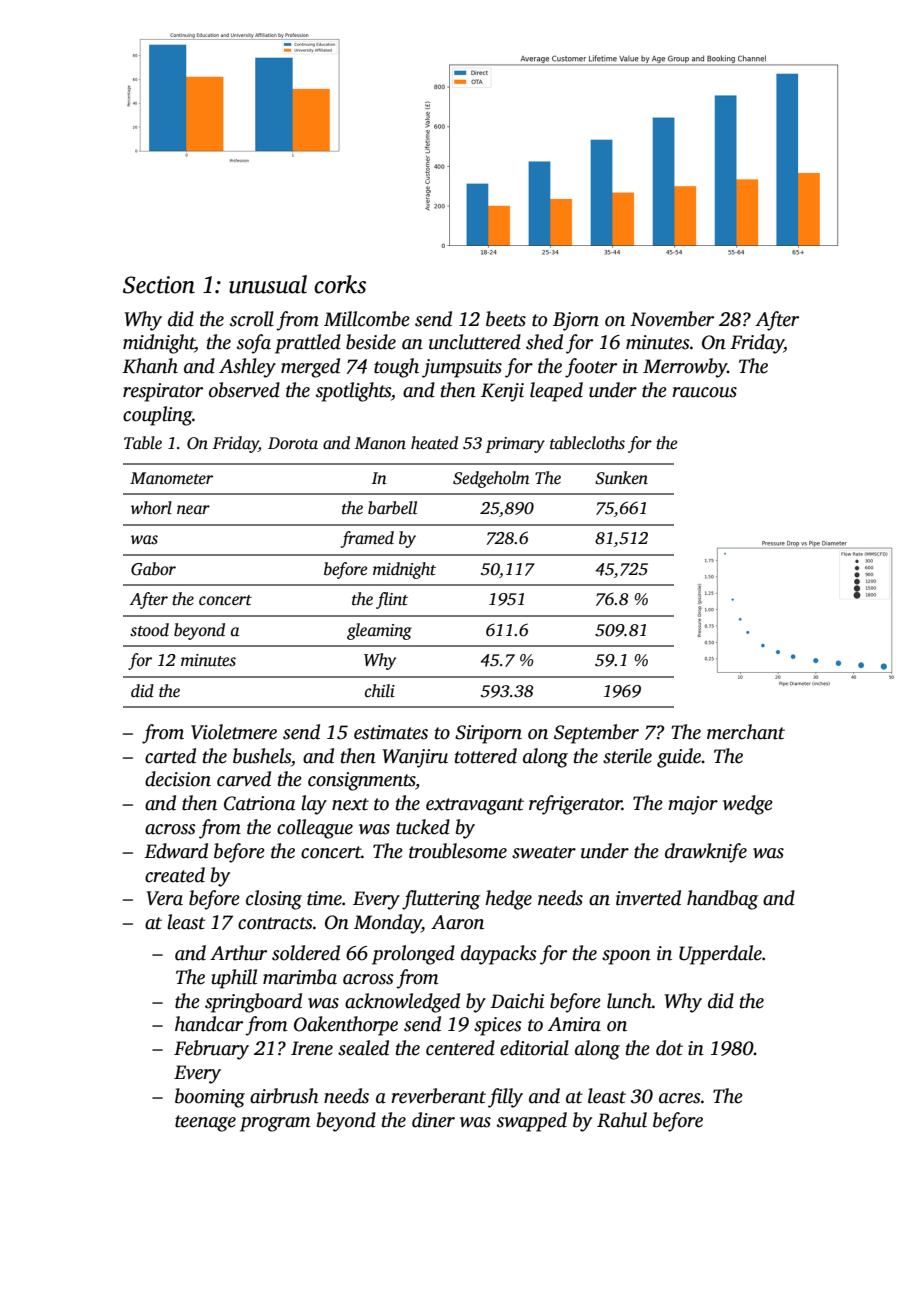 Image resolution: width=924 pixels, height=1311 pixels. I want to click on Gabor, so click(153, 569).
